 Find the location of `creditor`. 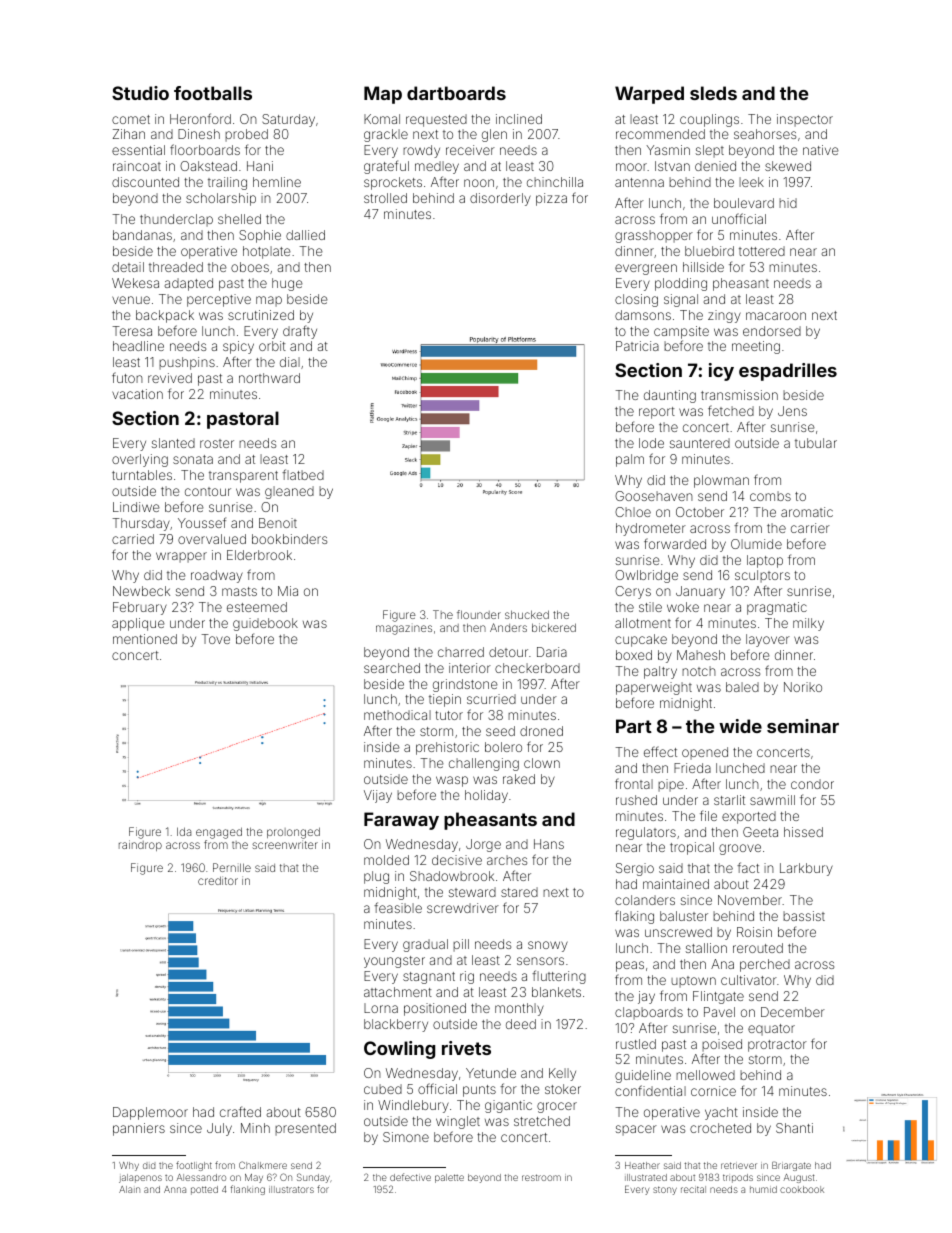

creditor is located at coordinates (218, 880).
